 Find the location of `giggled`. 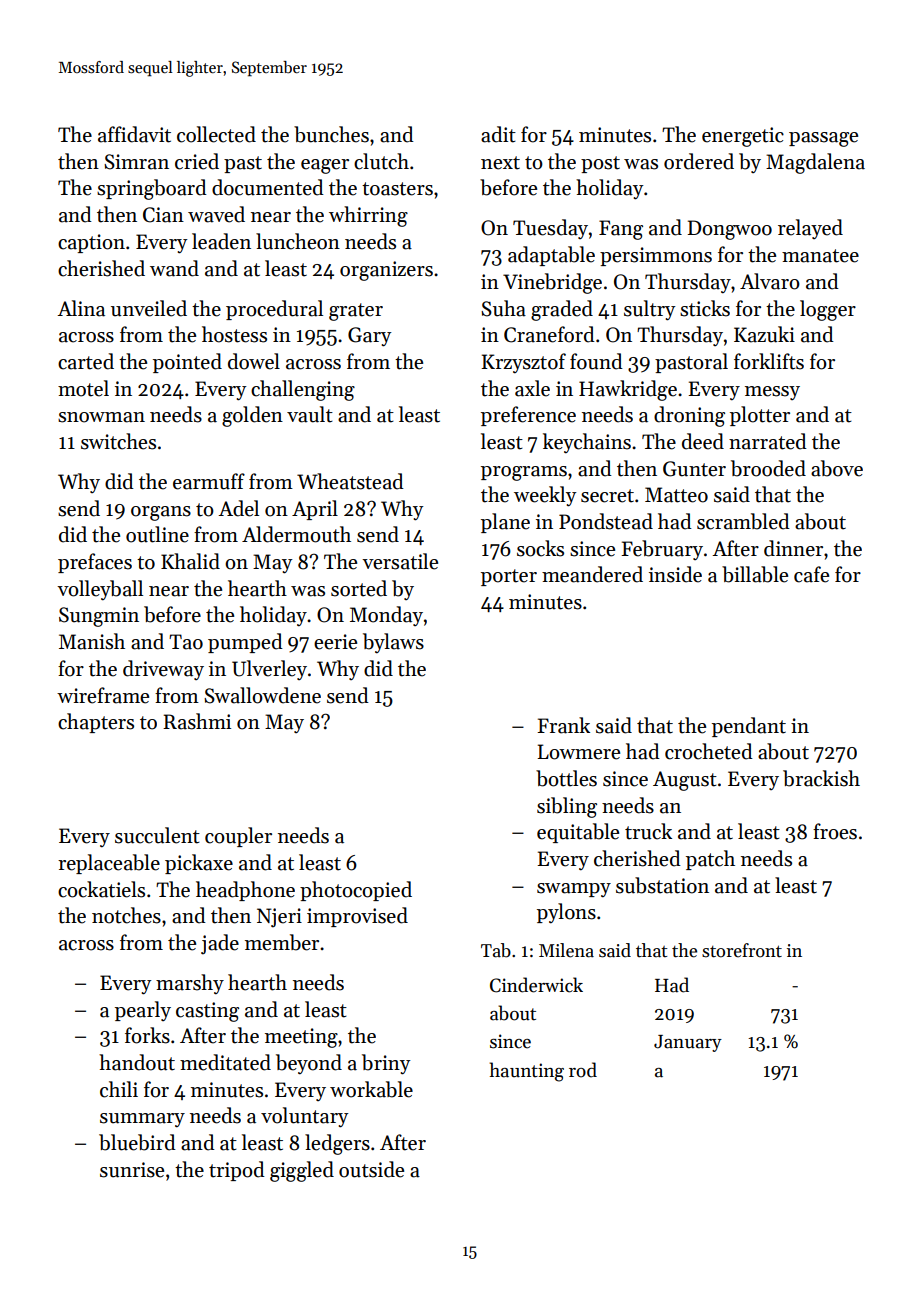

giggled is located at coordinates (302, 1171).
